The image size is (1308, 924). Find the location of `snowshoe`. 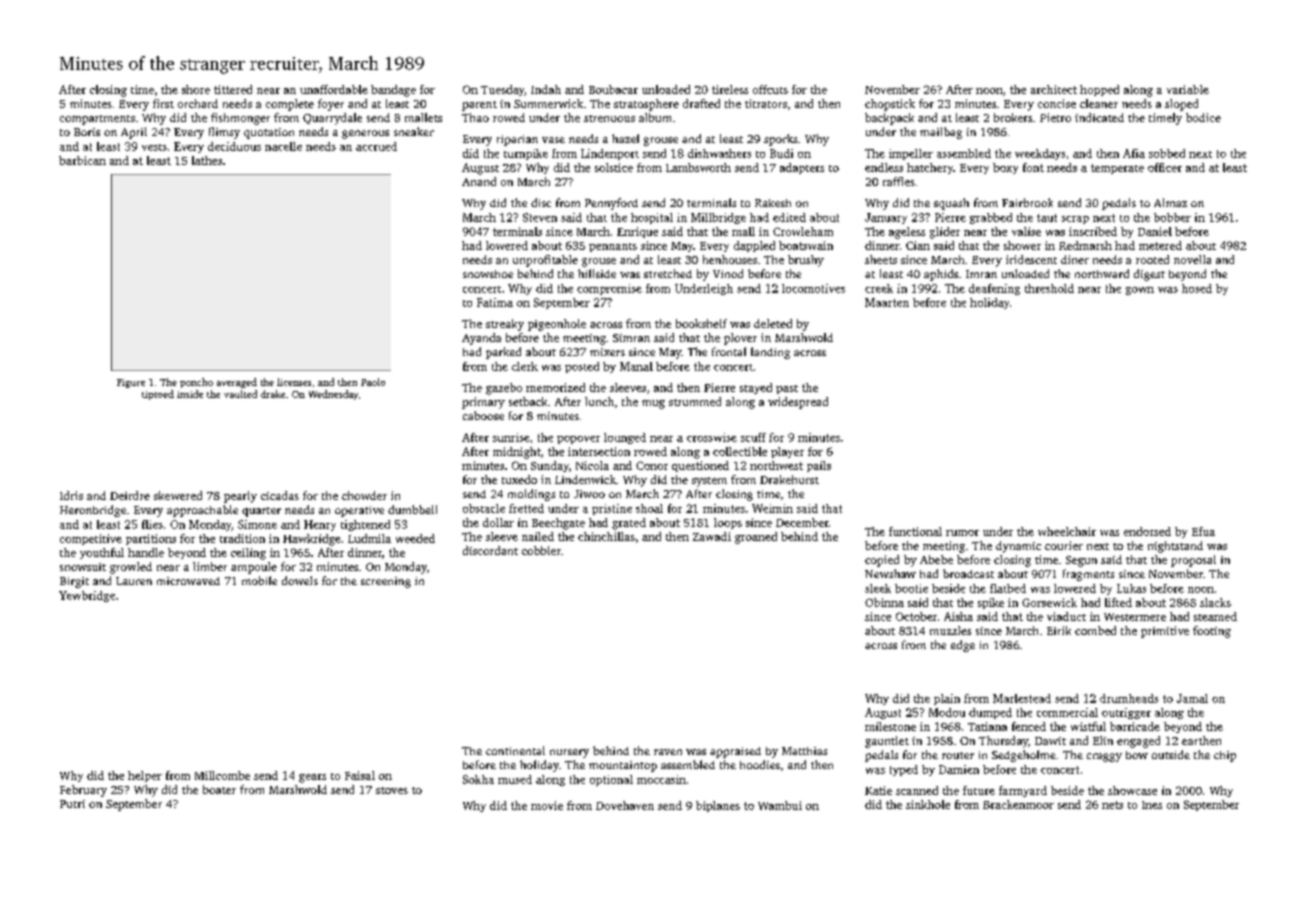

snowshoe is located at coordinates (488, 274).
